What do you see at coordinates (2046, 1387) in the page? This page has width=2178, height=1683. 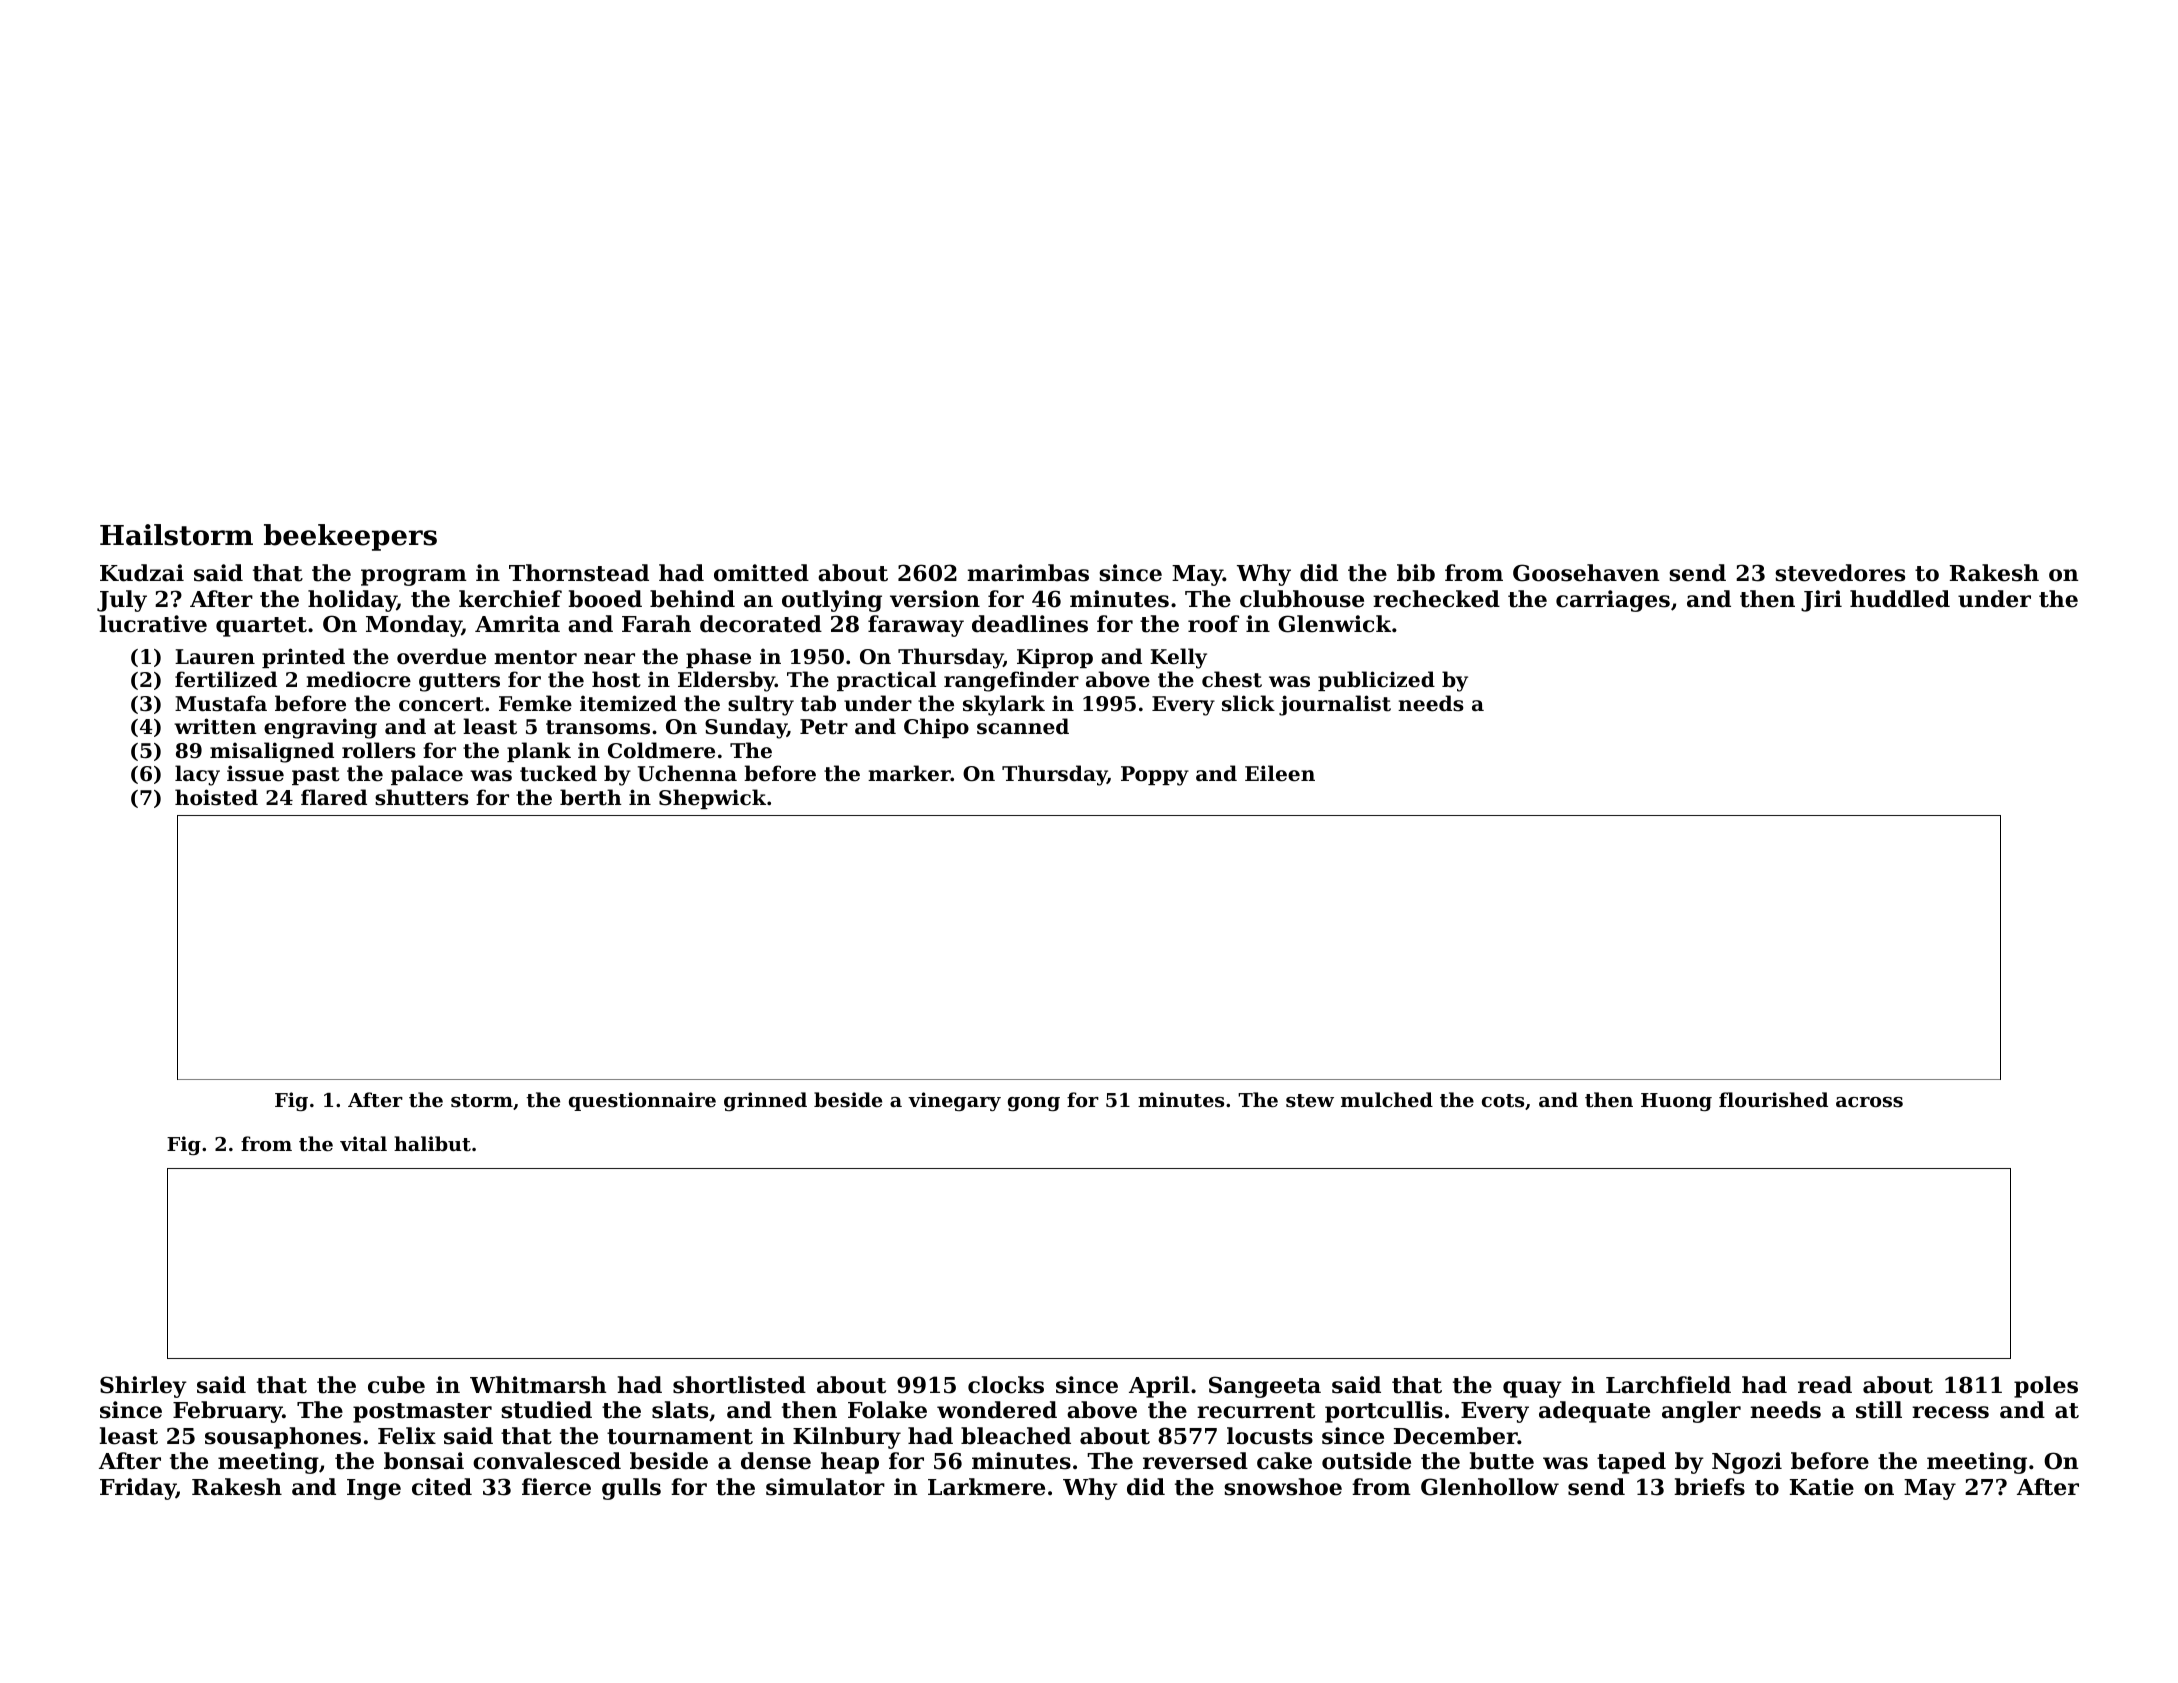 I see `poles` at bounding box center [2046, 1387].
